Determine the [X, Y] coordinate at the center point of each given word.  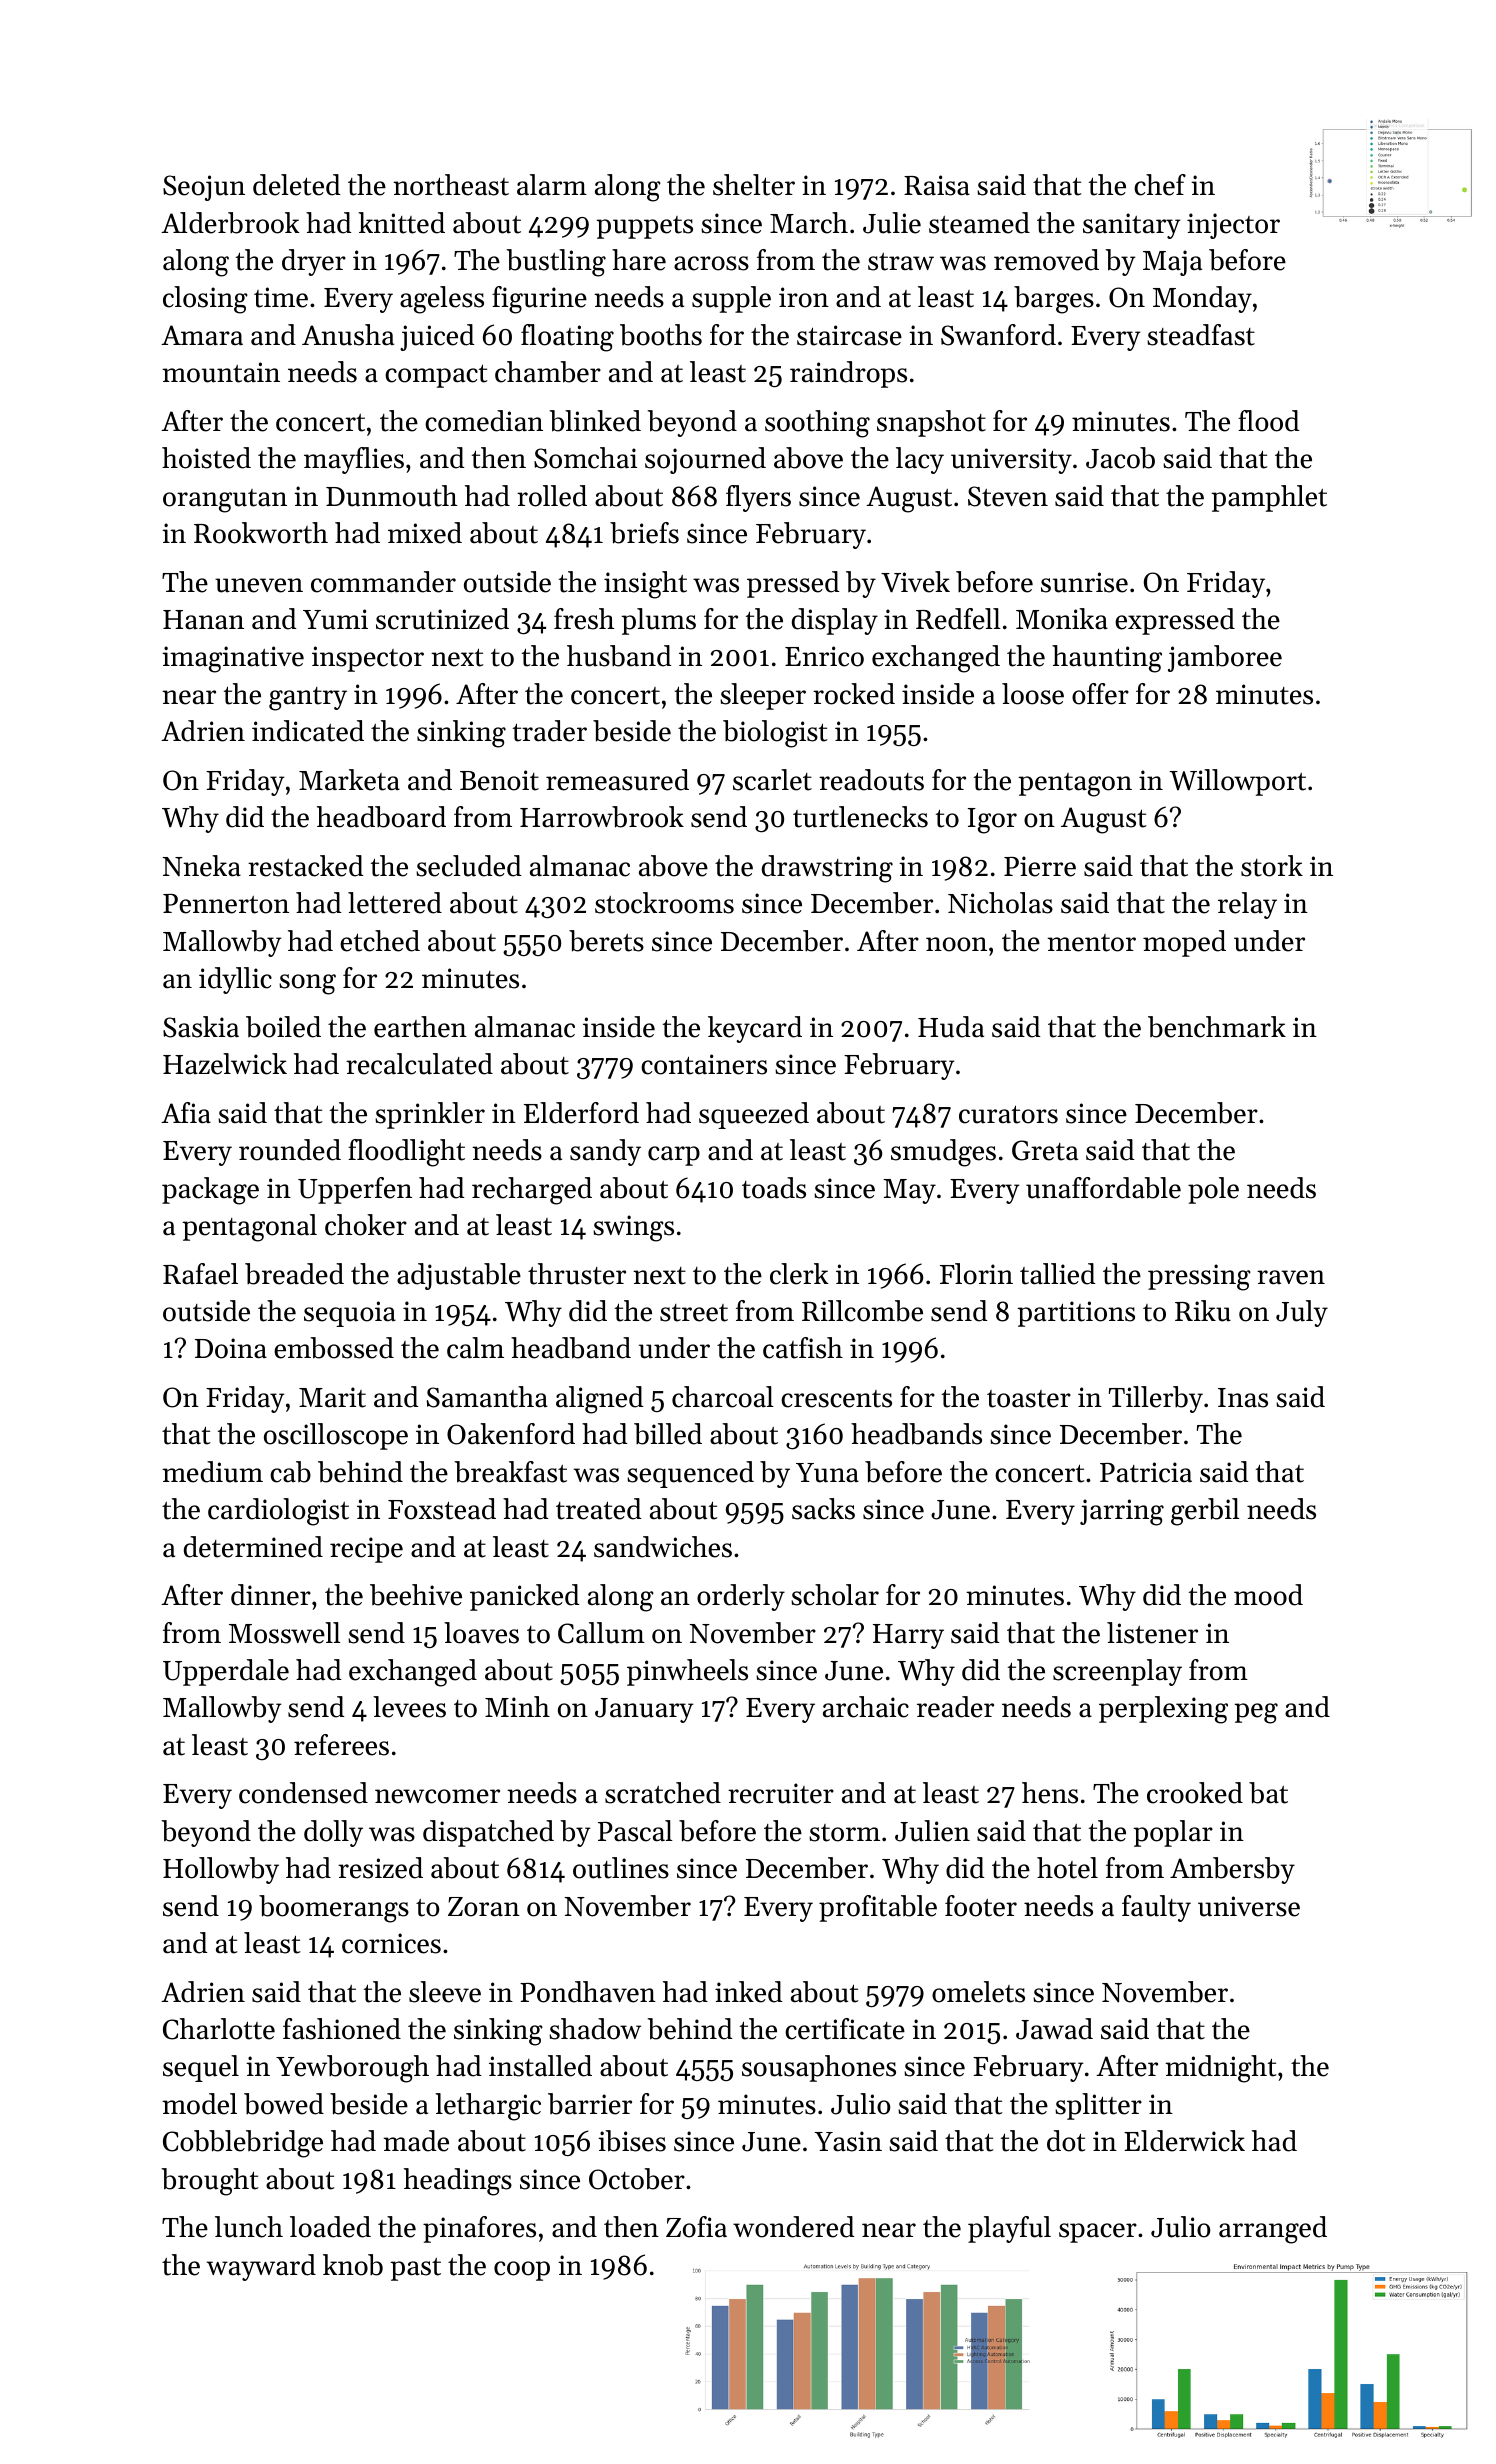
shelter [754, 185]
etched [380, 941]
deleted [296, 185]
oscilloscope [336, 1436]
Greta [1045, 1150]
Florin [976, 1274]
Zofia [696, 2227]
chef [1160, 185]
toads [774, 1188]
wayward [261, 2267]
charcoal [722, 1397]
